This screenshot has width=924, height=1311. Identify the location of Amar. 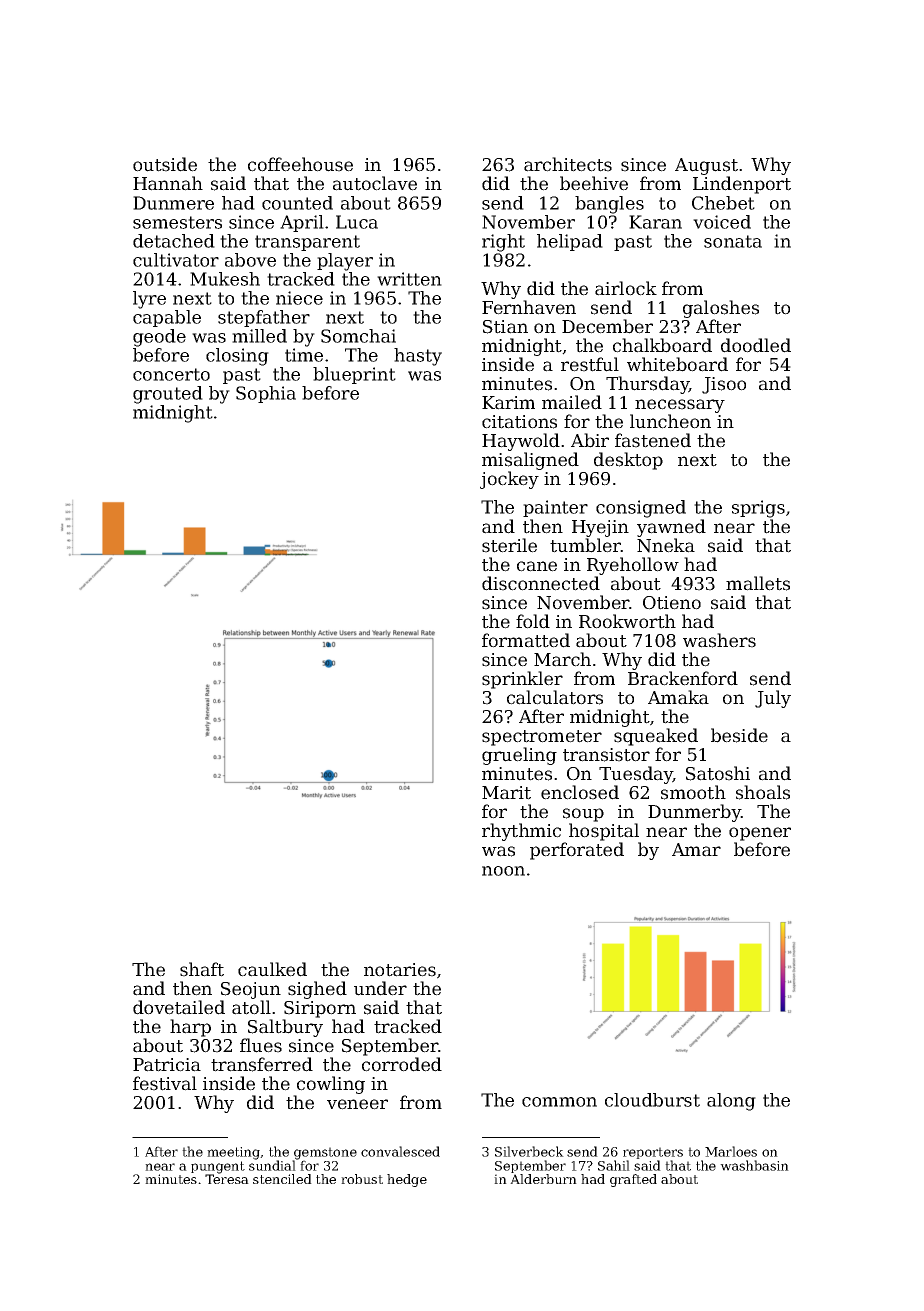
(696, 850).
